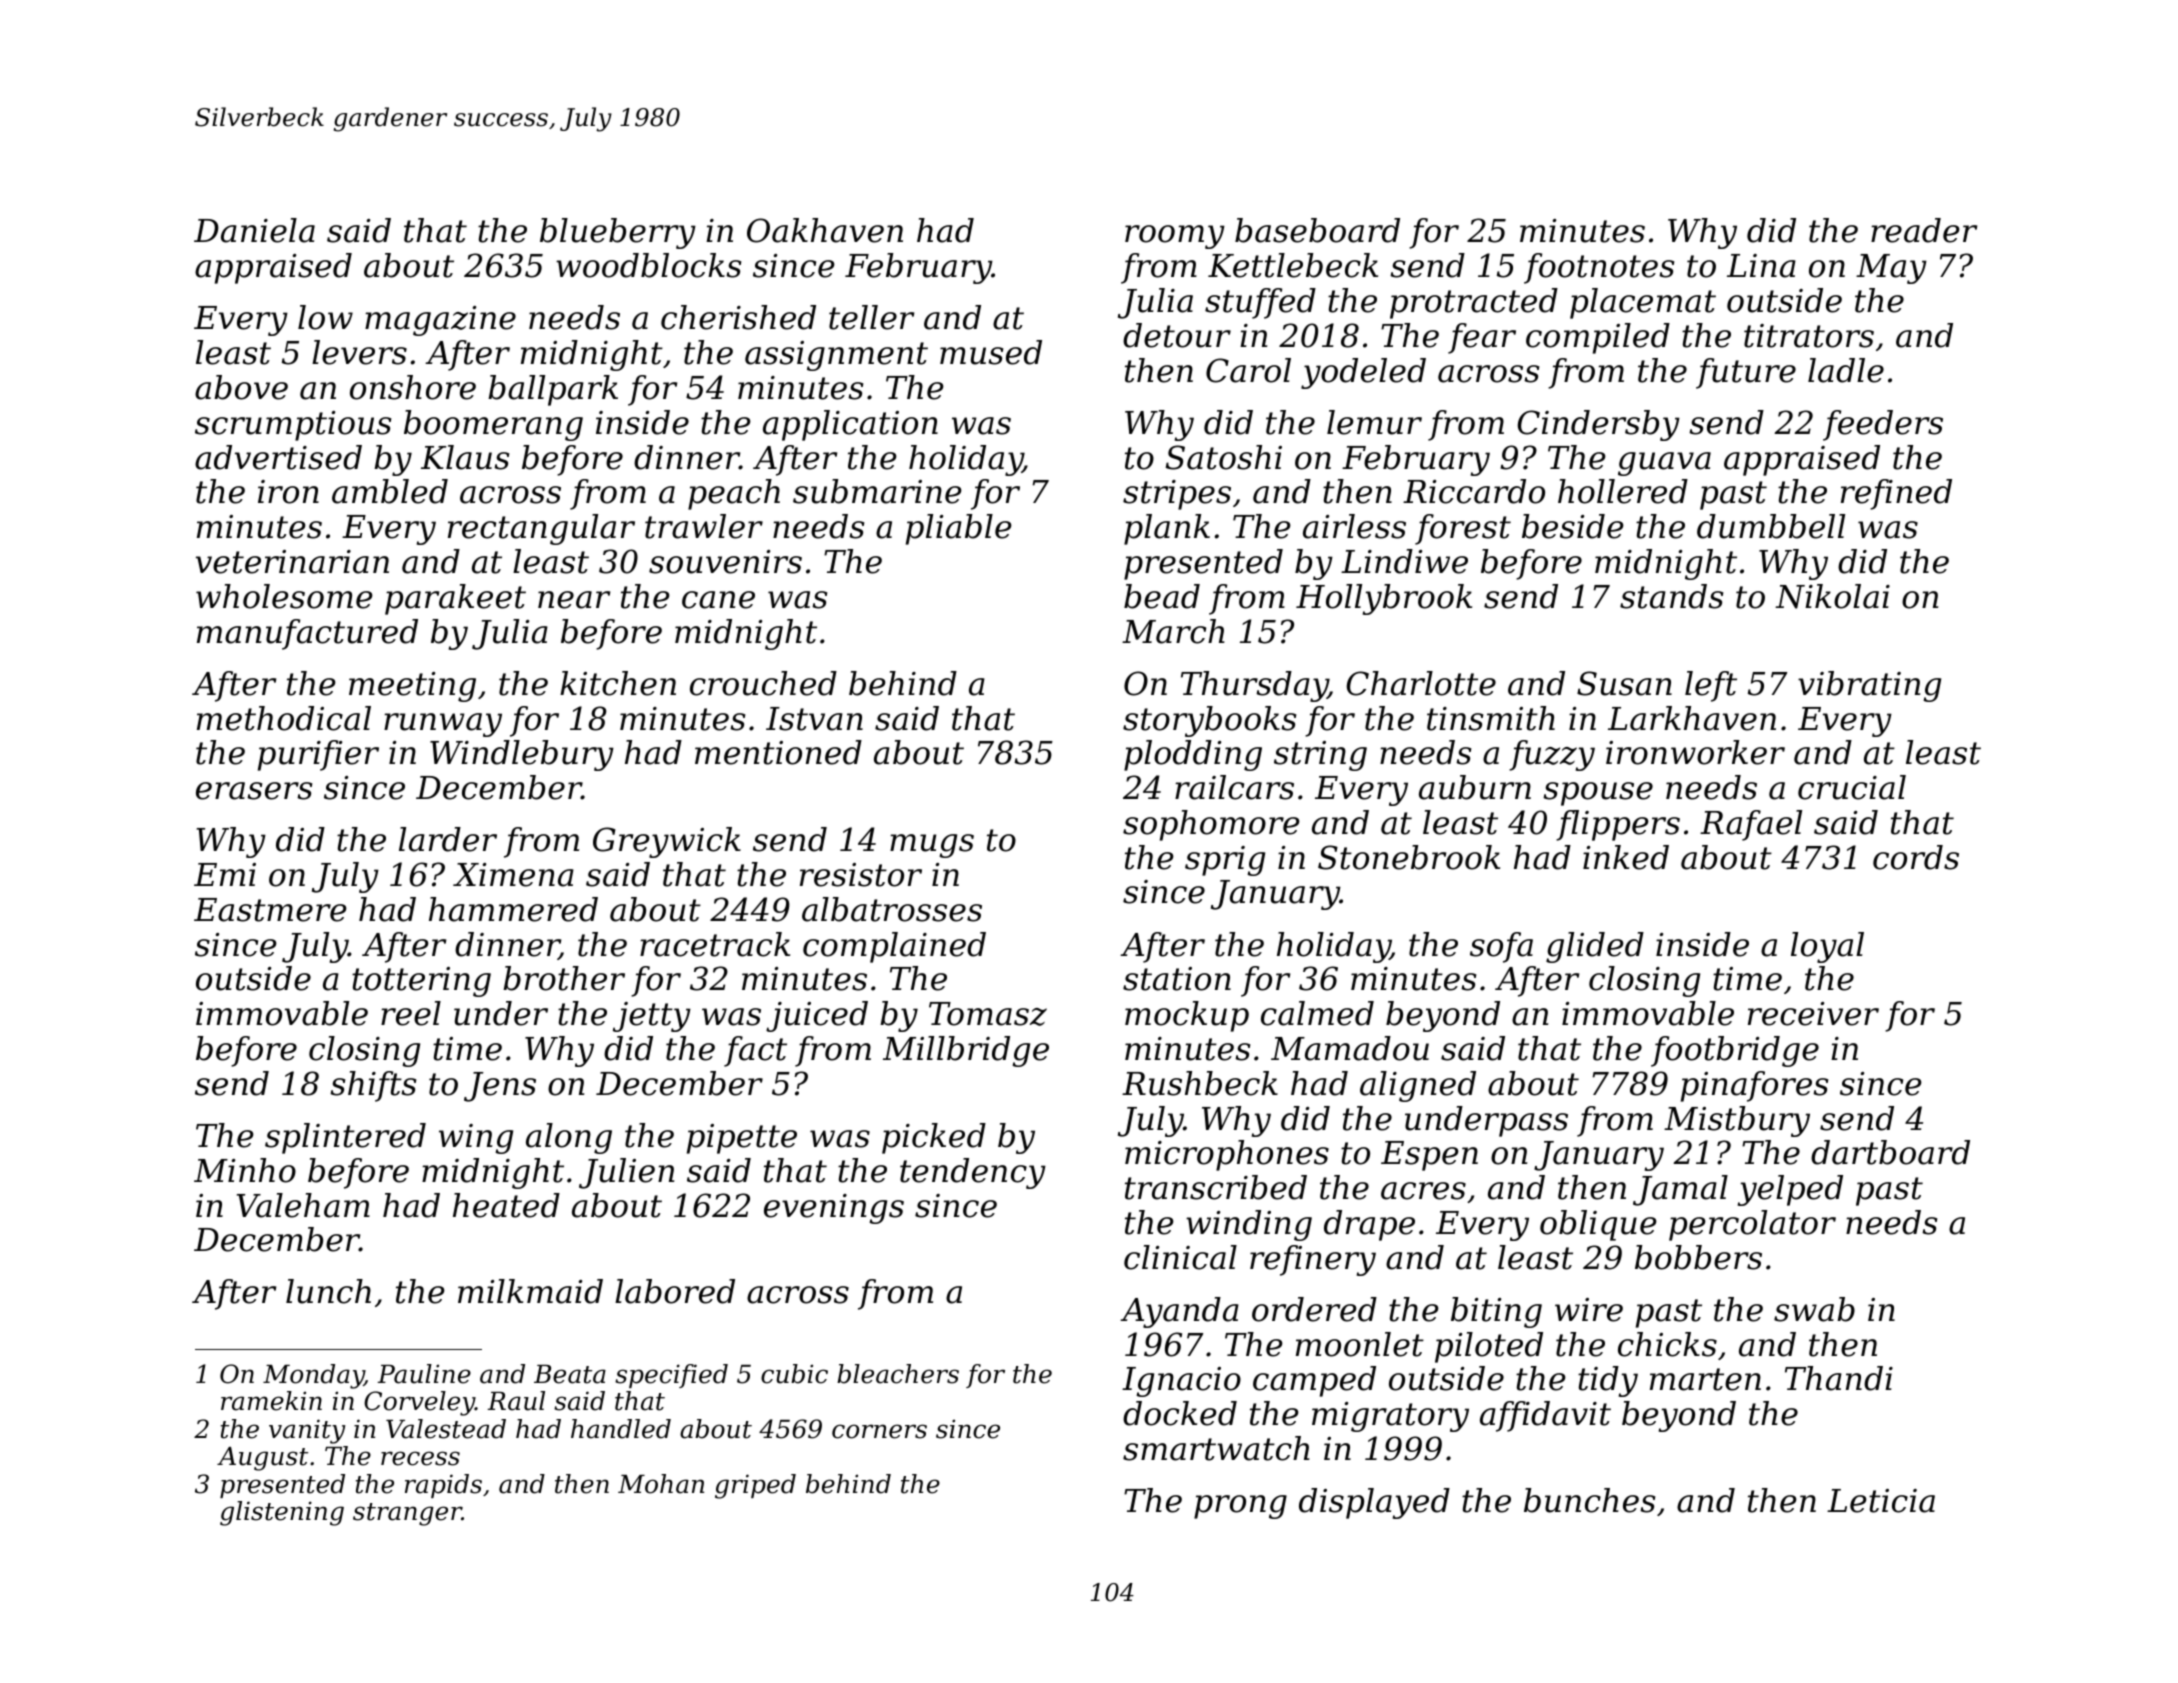 The height and width of the document is (1683, 2178). What do you see at coordinates (1598, 338) in the document?
I see `compiled` at bounding box center [1598, 338].
